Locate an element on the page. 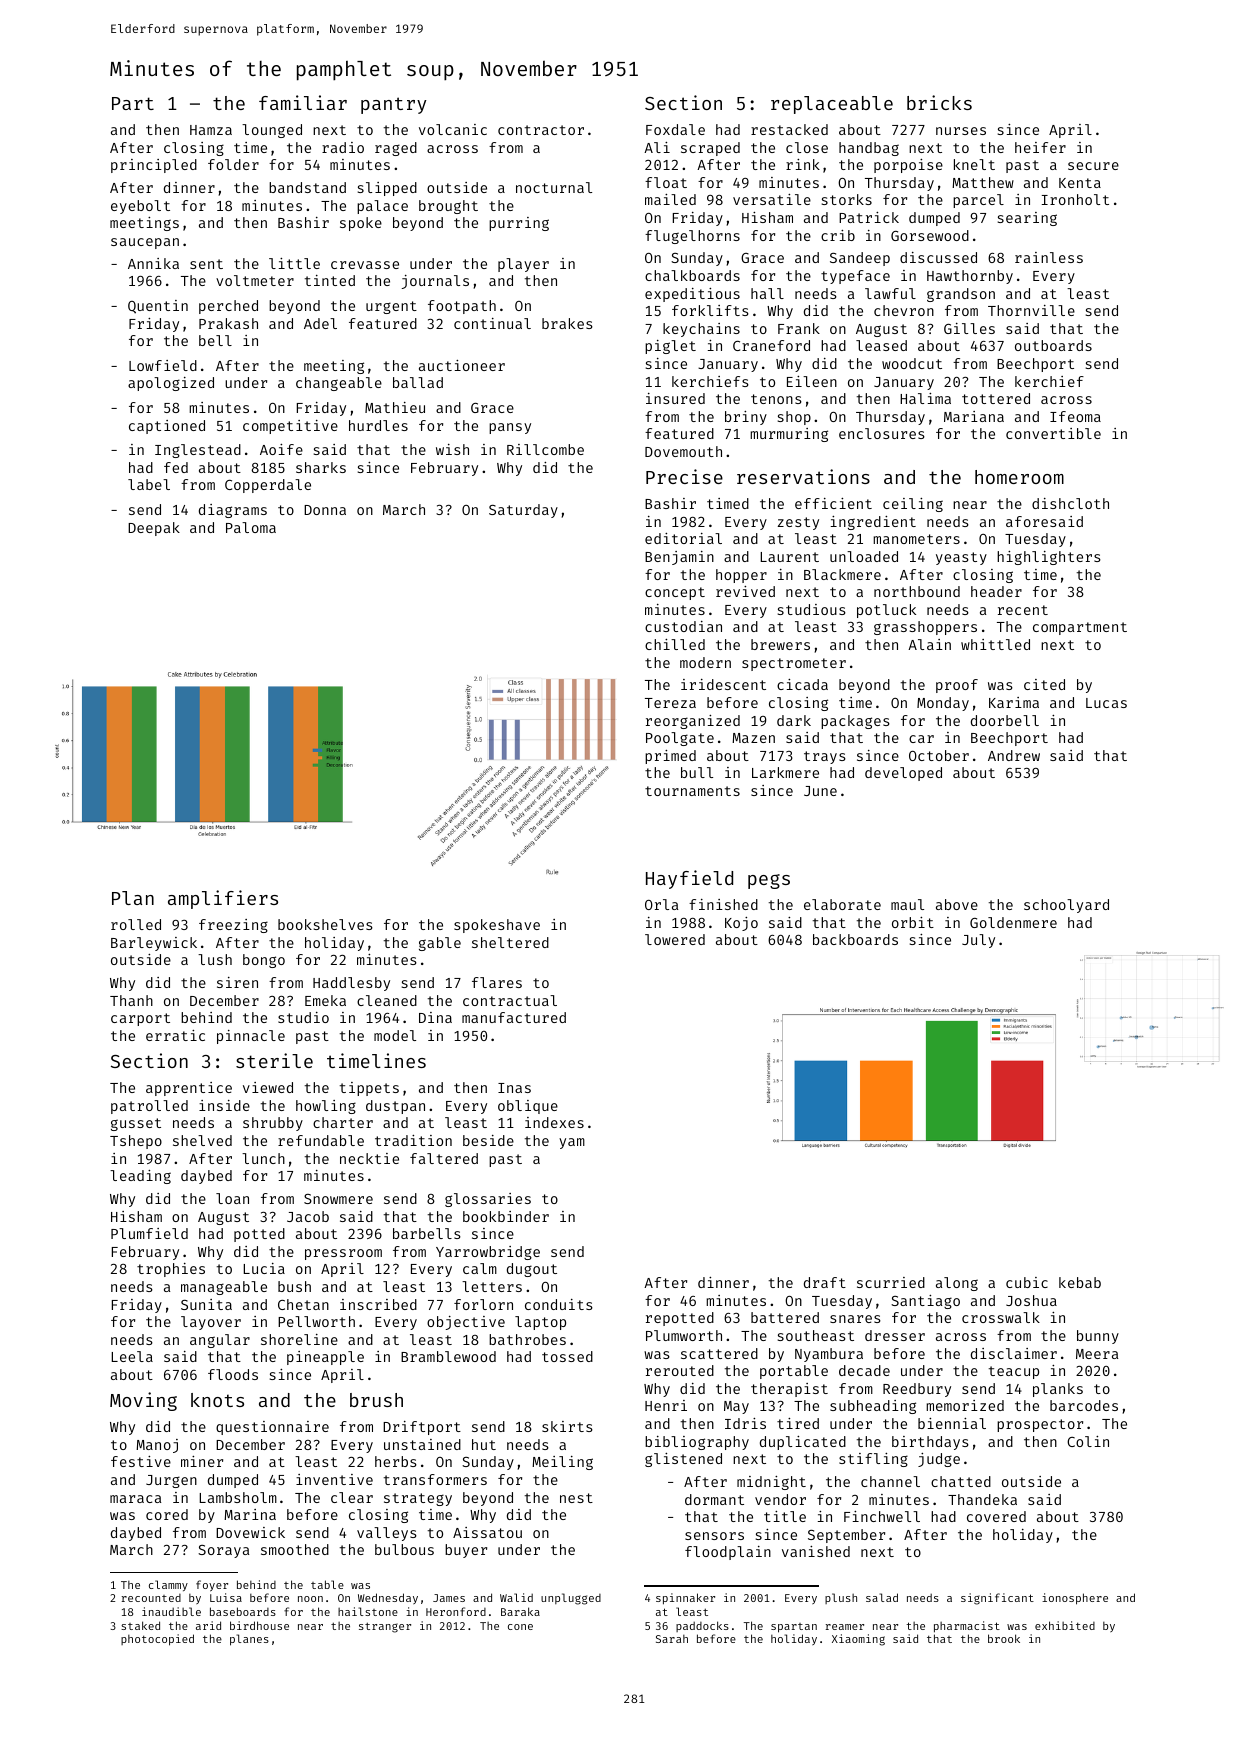 The height and width of the document is (1763, 1247). Donna is located at coordinates (325, 510).
